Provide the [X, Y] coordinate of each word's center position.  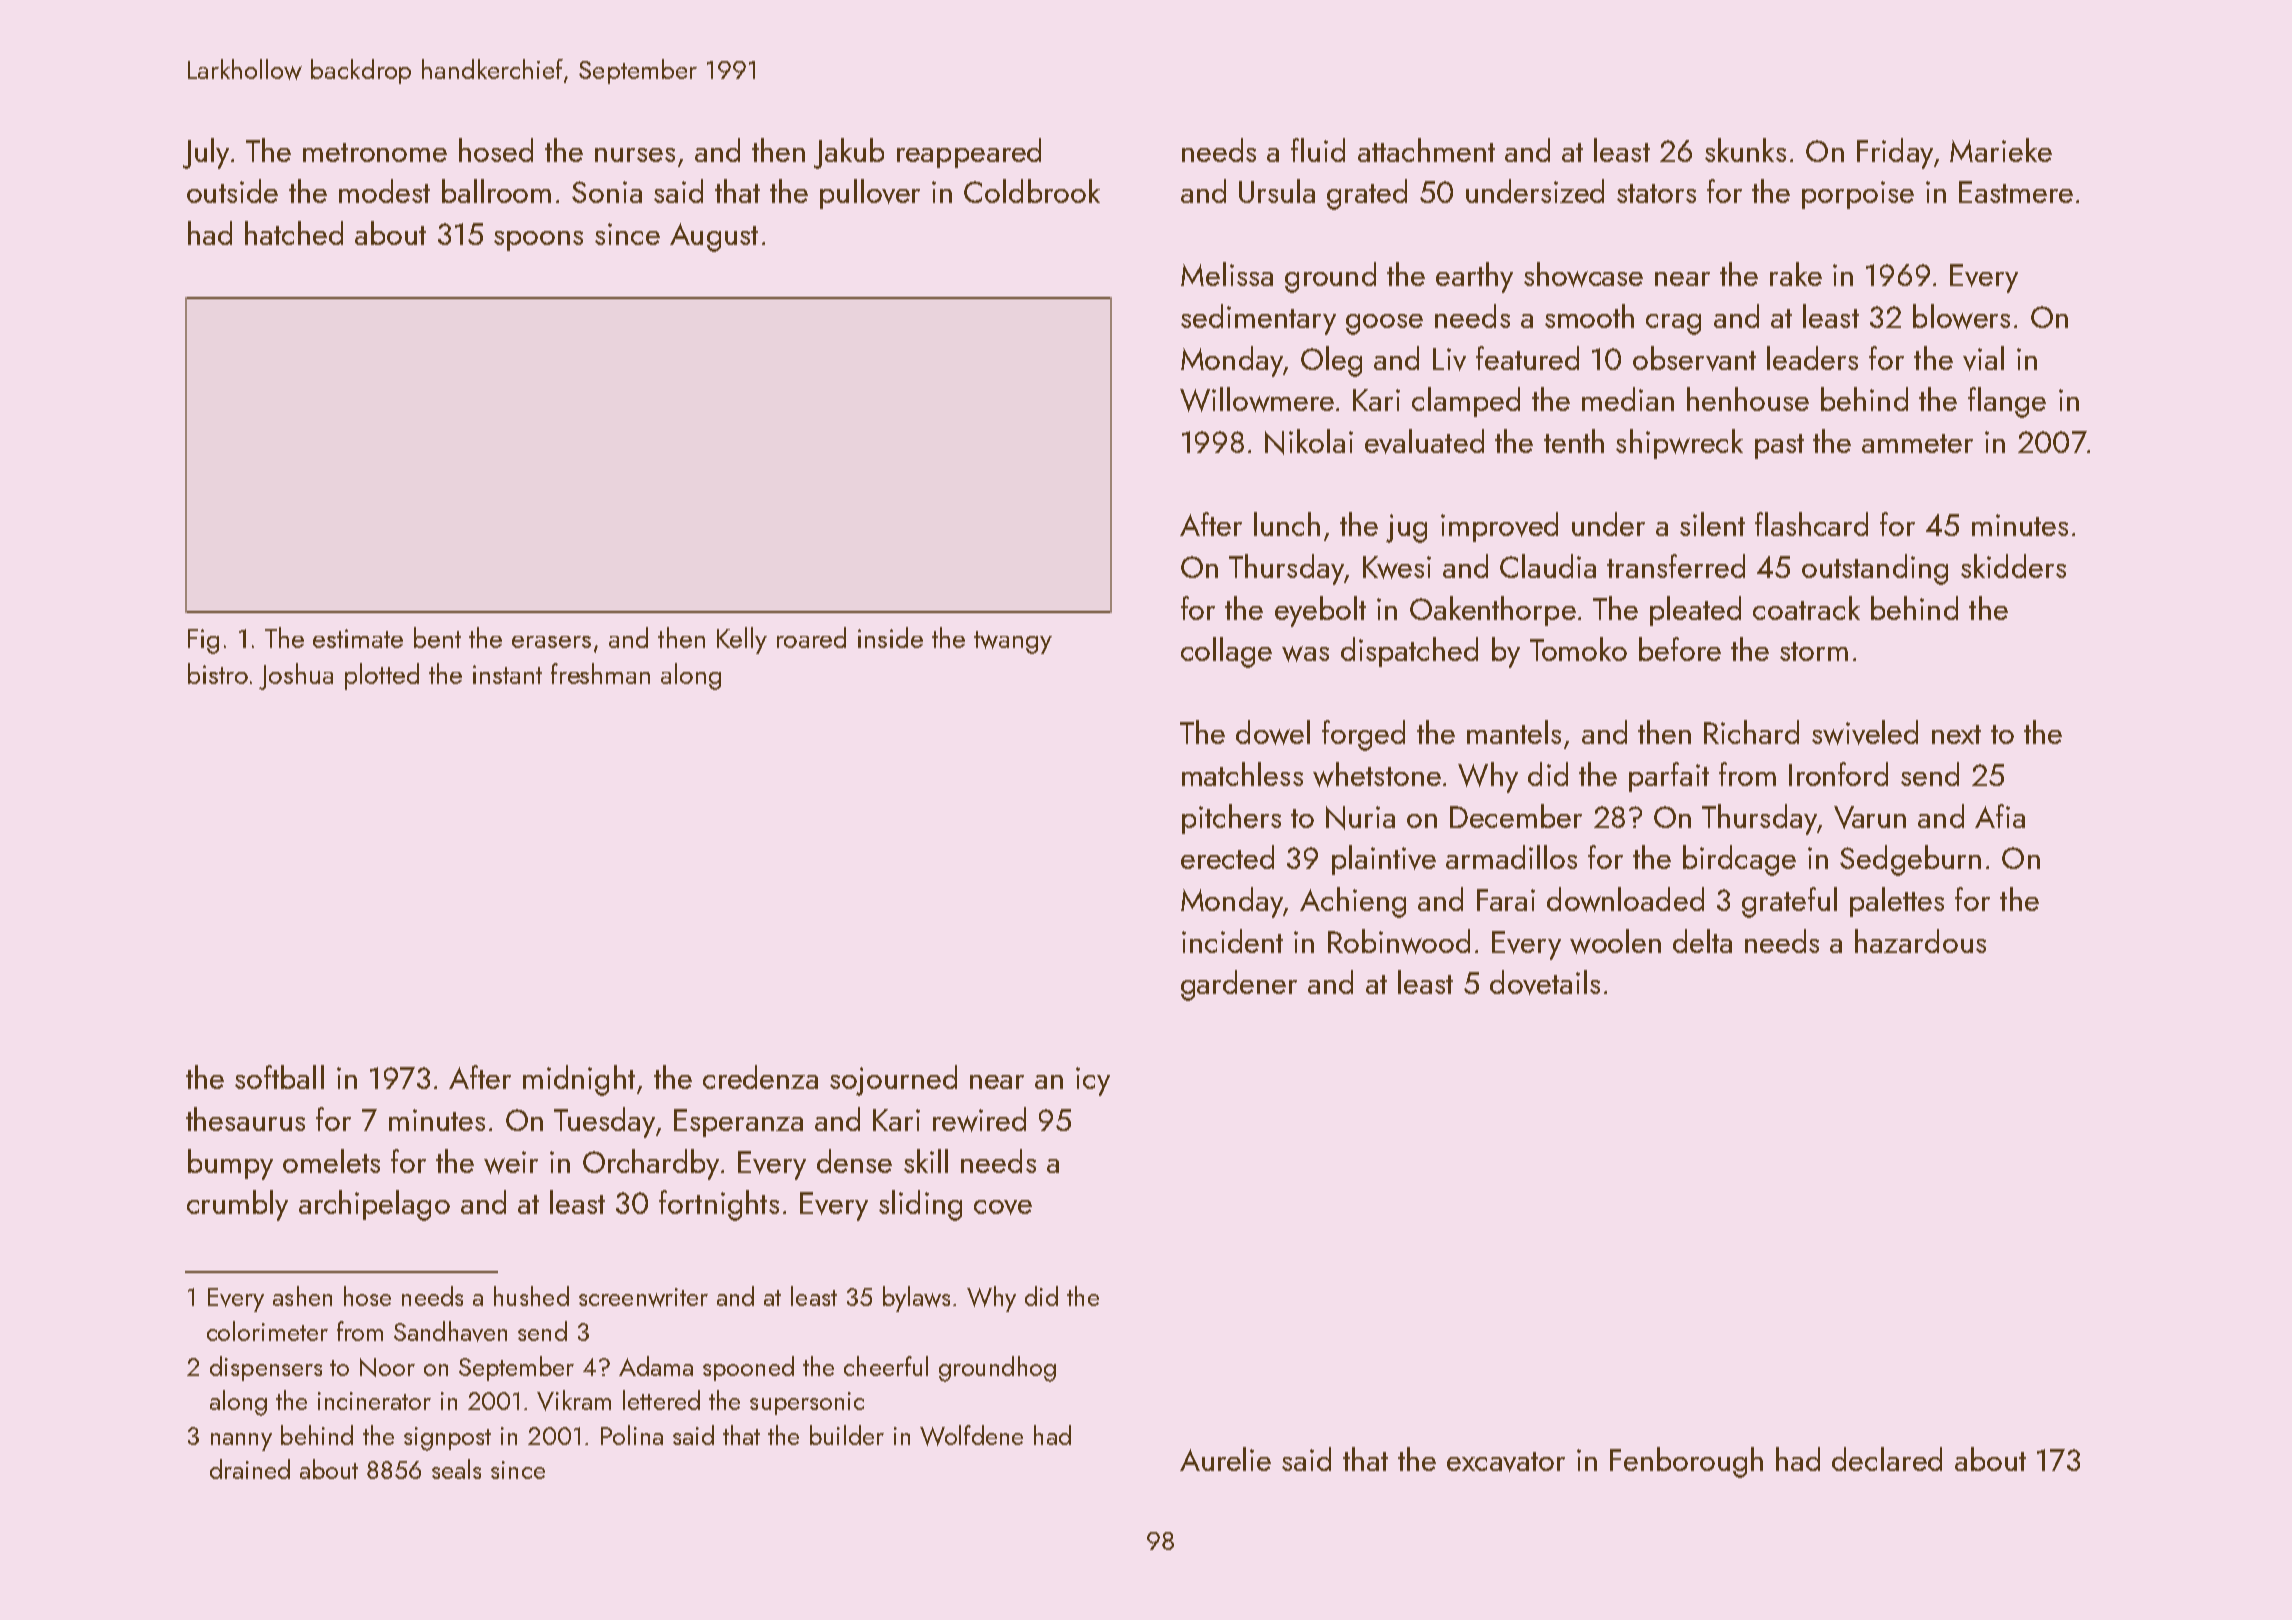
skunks [1745, 150]
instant [507, 674]
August [714, 237]
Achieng [1353, 902]
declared [1887, 1459]
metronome [375, 152]
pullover [870, 194]
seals [456, 1469]
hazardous [1920, 941]
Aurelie [1225, 1459]
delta [1702, 941]
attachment [1426, 150]
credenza [760, 1077]
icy [1093, 1081]
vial [1983, 358]
